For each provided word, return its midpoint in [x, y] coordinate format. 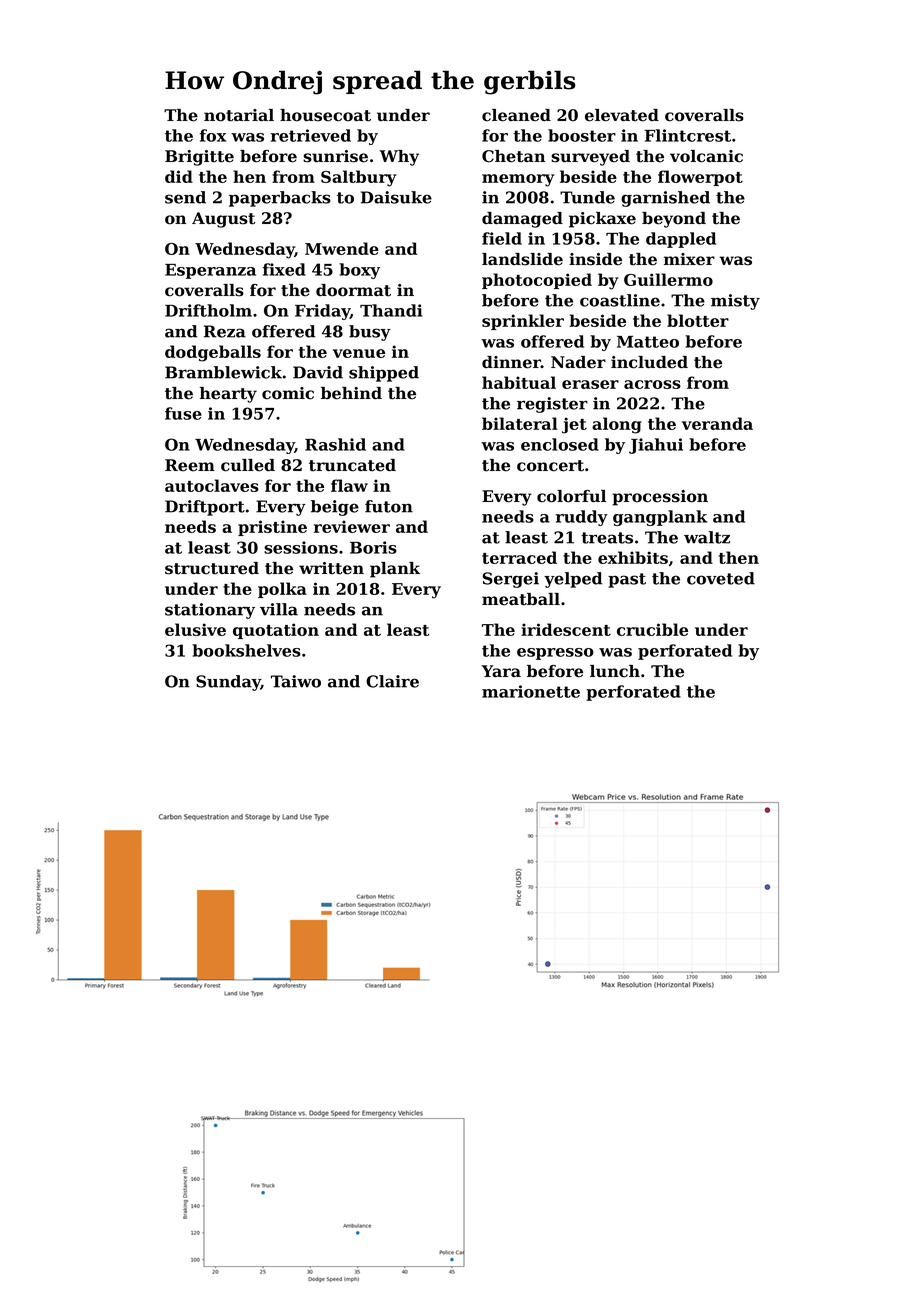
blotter [698, 320]
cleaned [516, 115]
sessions [301, 547]
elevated [622, 115]
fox [213, 135]
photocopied [537, 281]
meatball [521, 599]
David [318, 372]
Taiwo [296, 681]
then [739, 557]
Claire [392, 681]
